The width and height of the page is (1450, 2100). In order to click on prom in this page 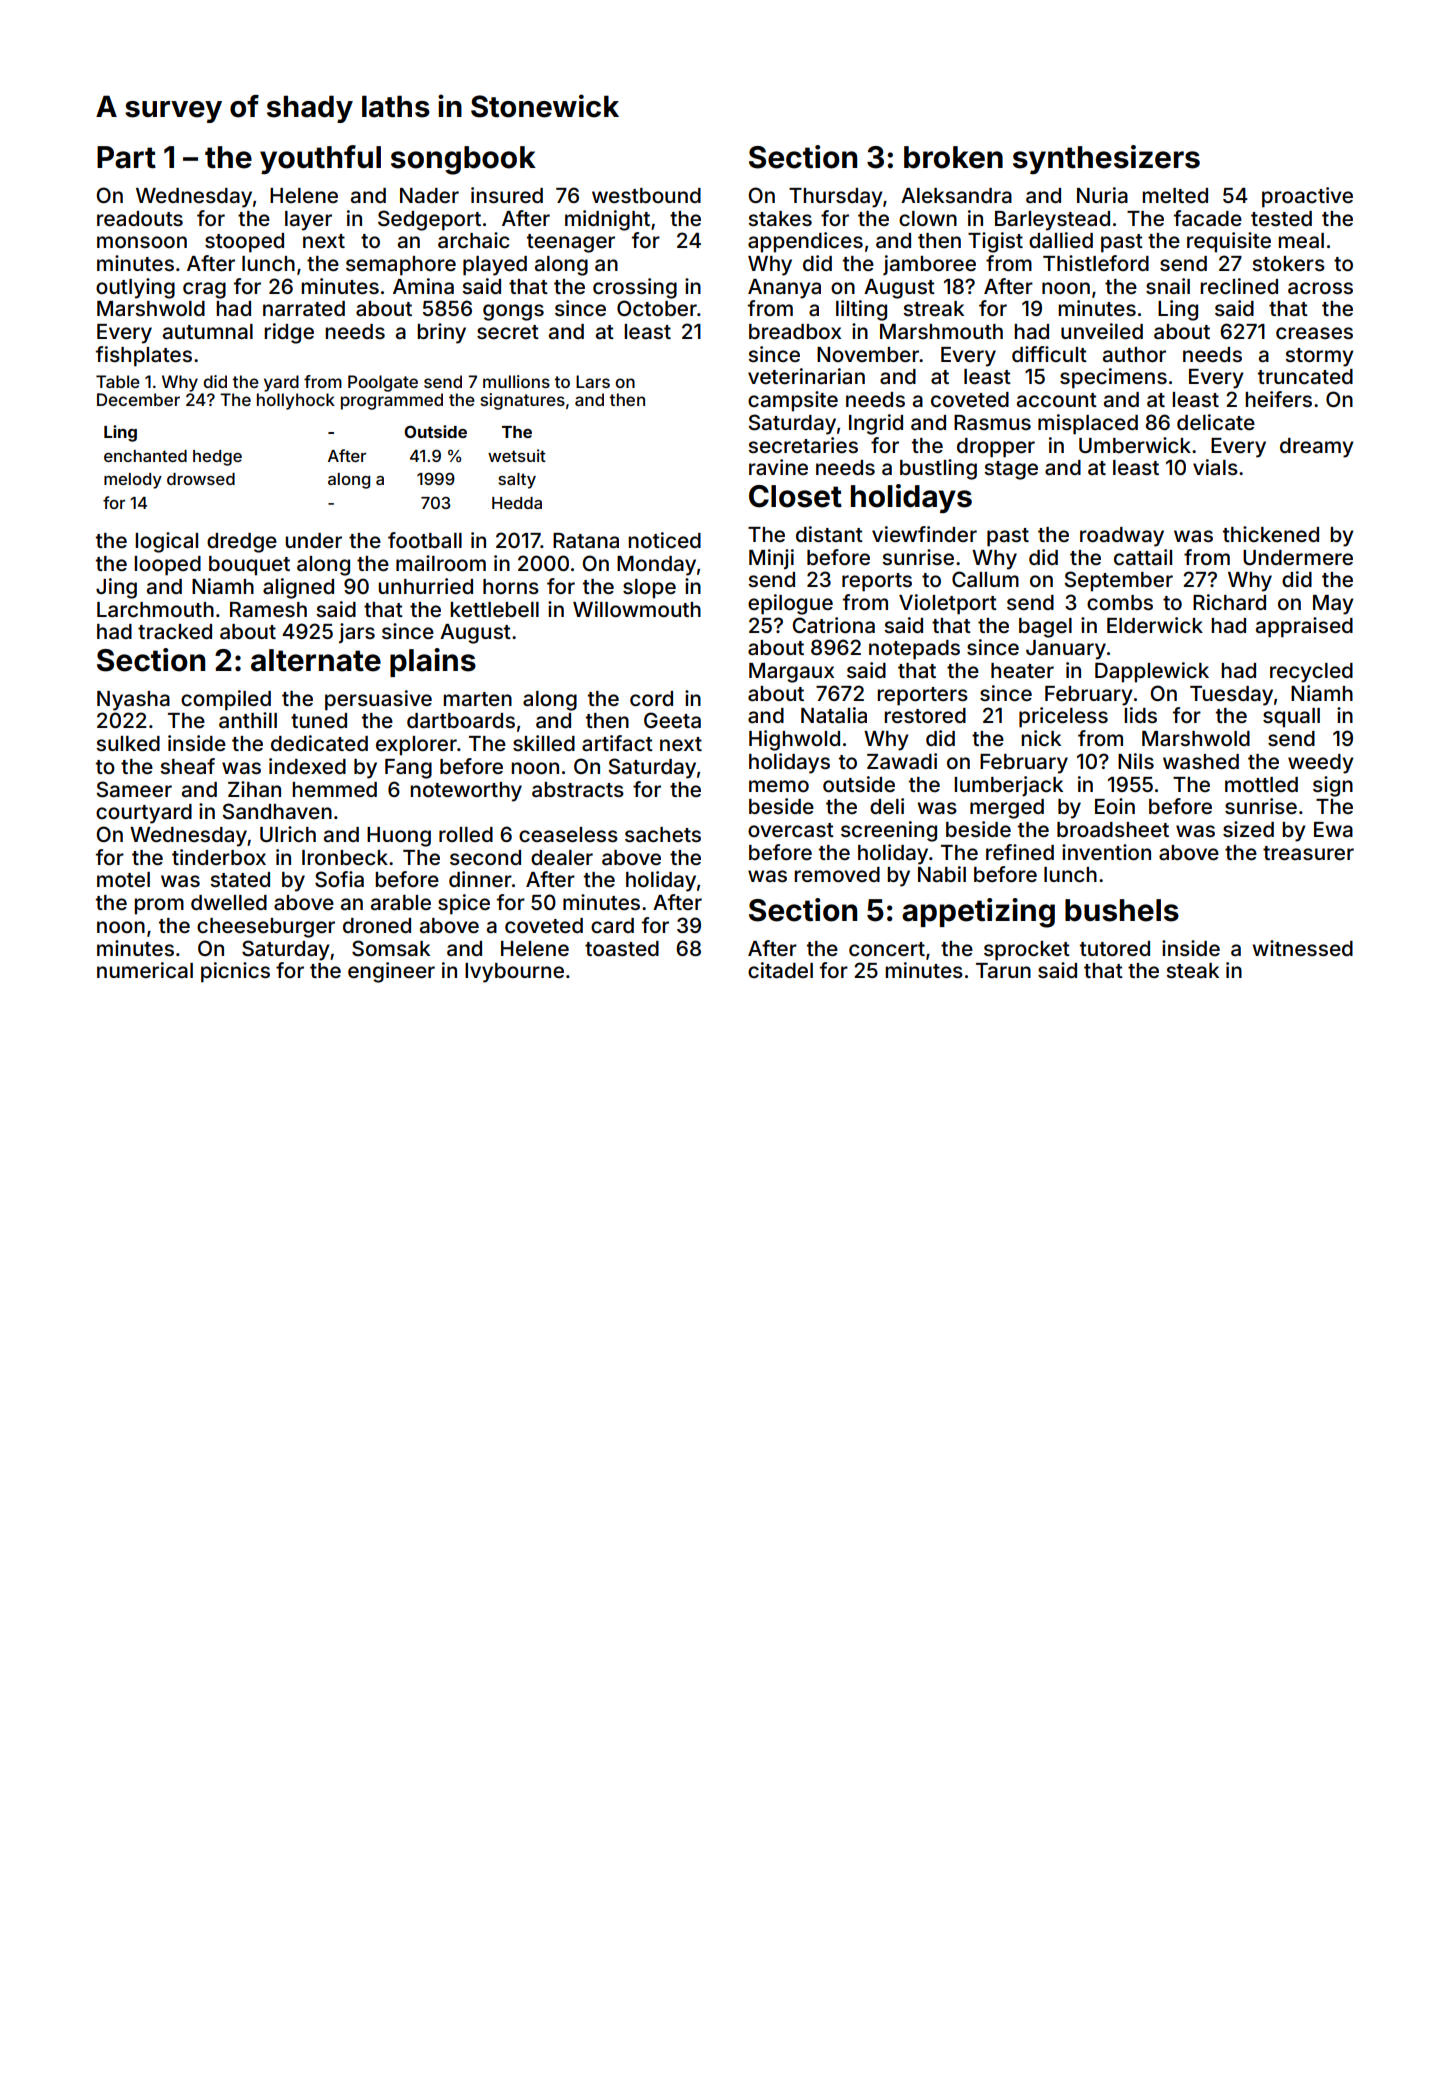, I will do `click(159, 906)`.
